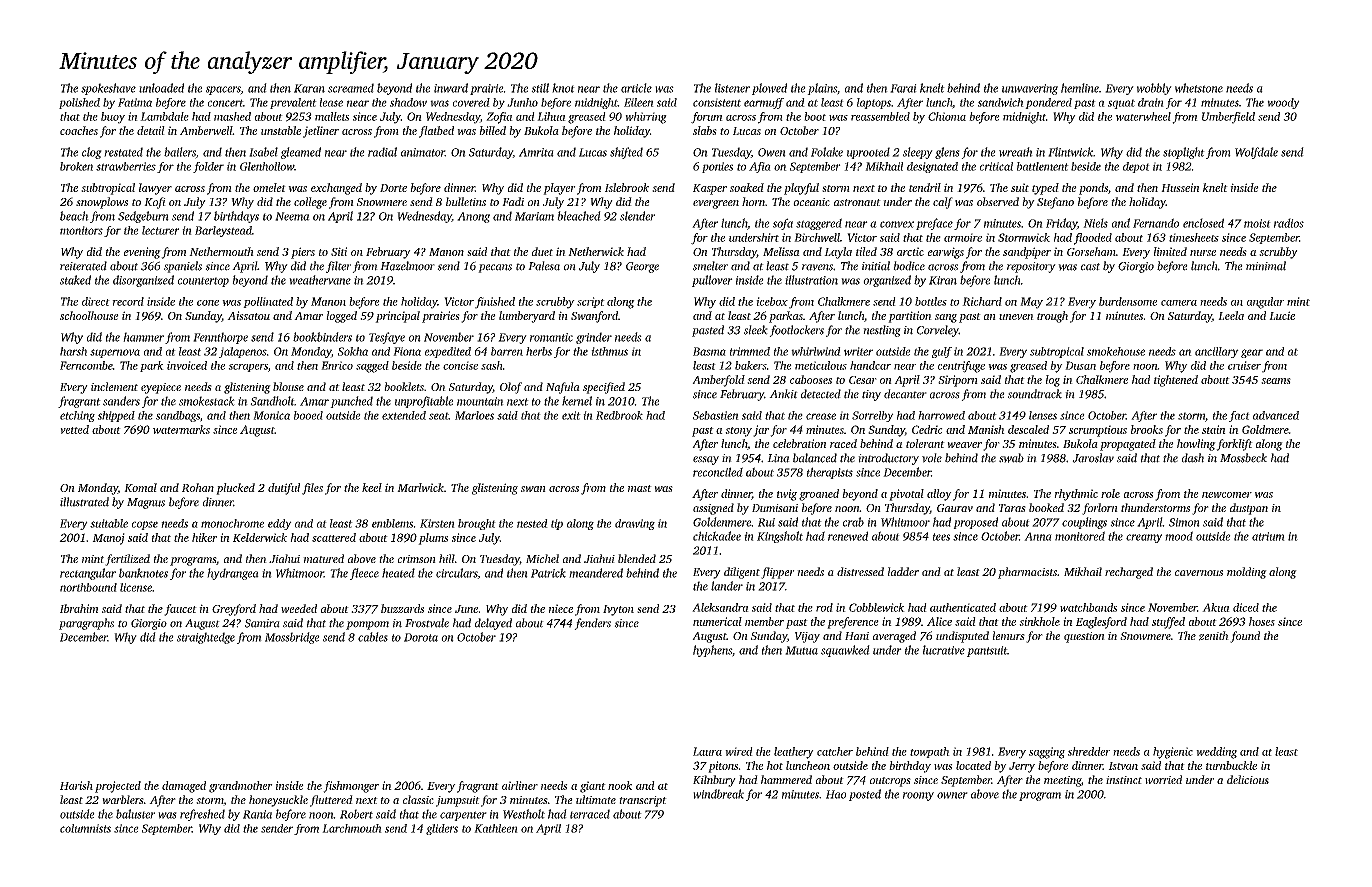  I want to click on exit, so click(571, 415).
